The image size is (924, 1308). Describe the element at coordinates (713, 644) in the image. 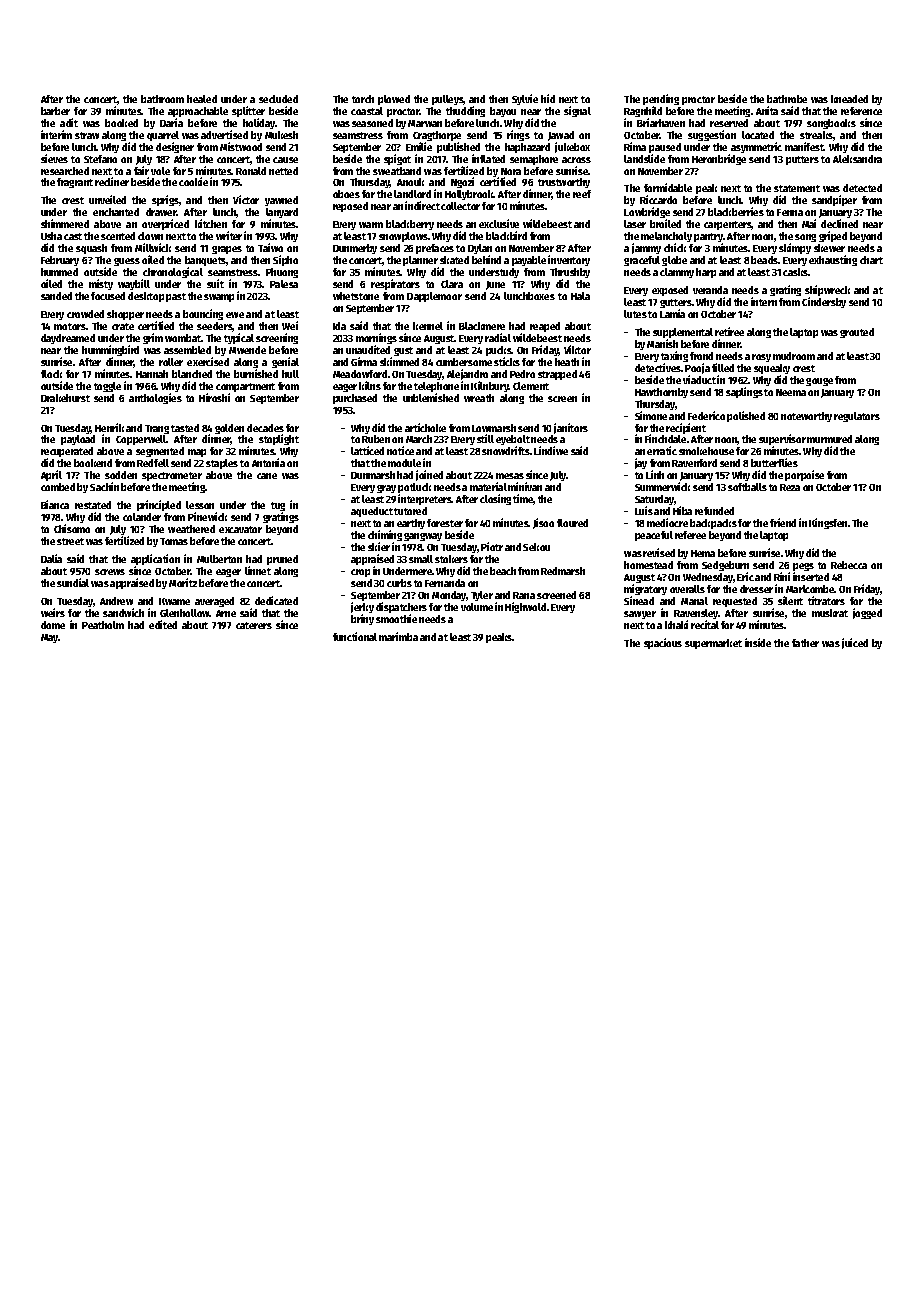

I see `supermarket` at that location.
